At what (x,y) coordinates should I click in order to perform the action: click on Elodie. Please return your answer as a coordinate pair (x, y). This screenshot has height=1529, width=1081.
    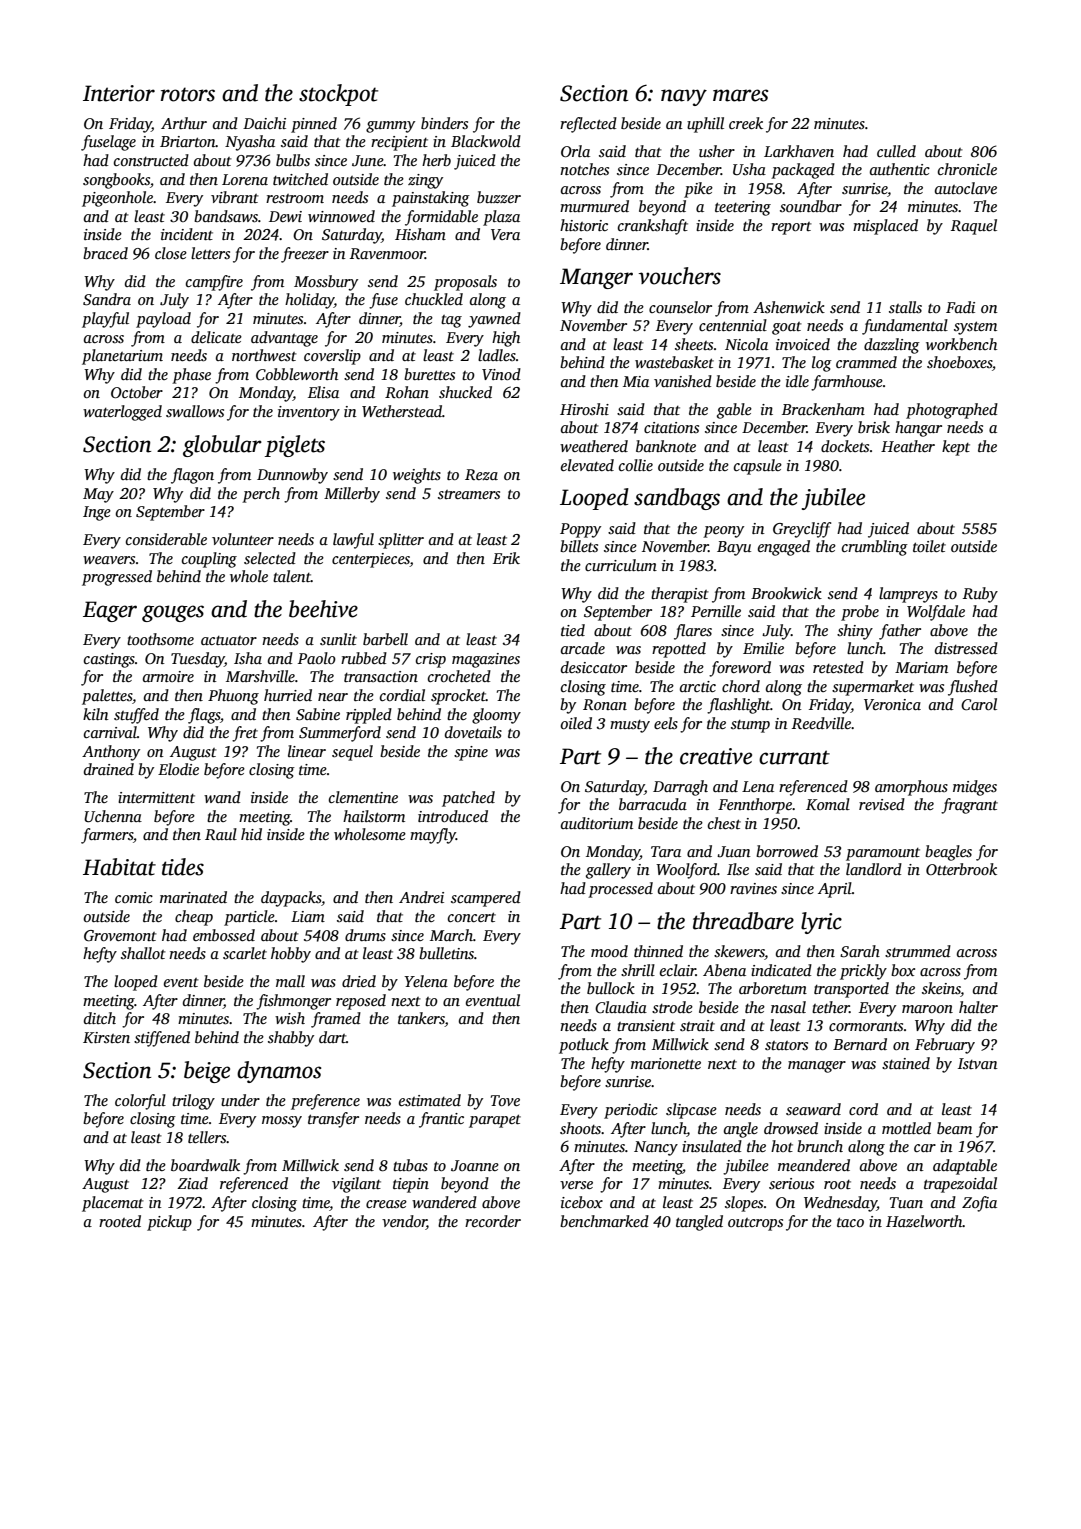
    Looking at the image, I should click on (178, 769).
